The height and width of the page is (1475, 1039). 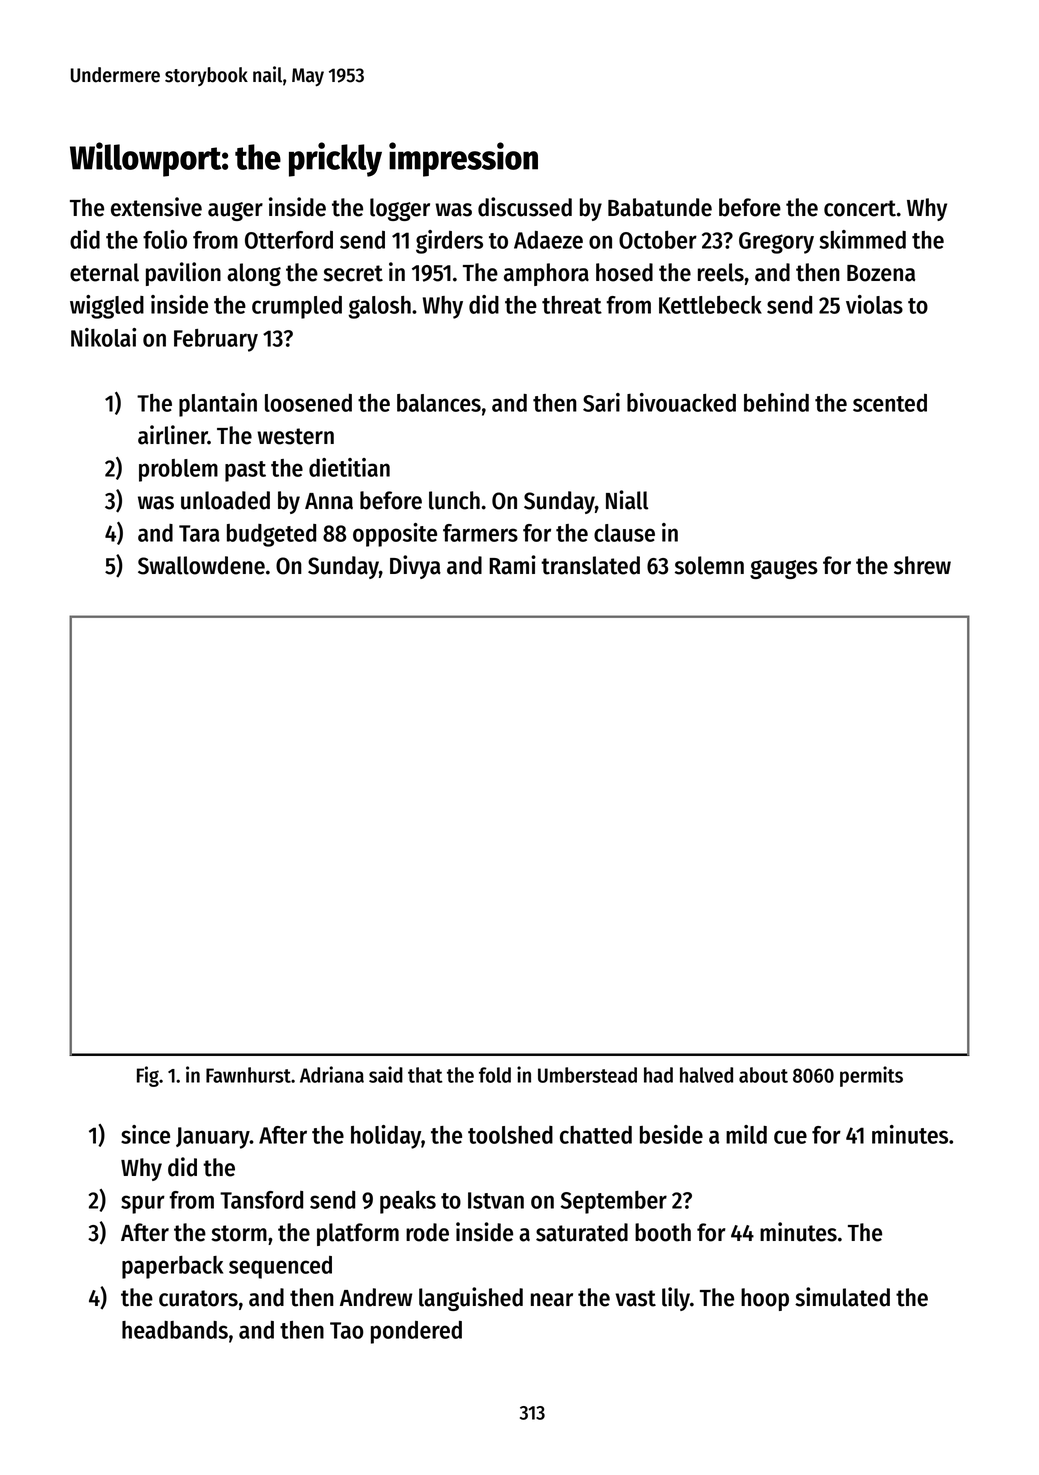 I want to click on loosened, so click(x=308, y=403).
